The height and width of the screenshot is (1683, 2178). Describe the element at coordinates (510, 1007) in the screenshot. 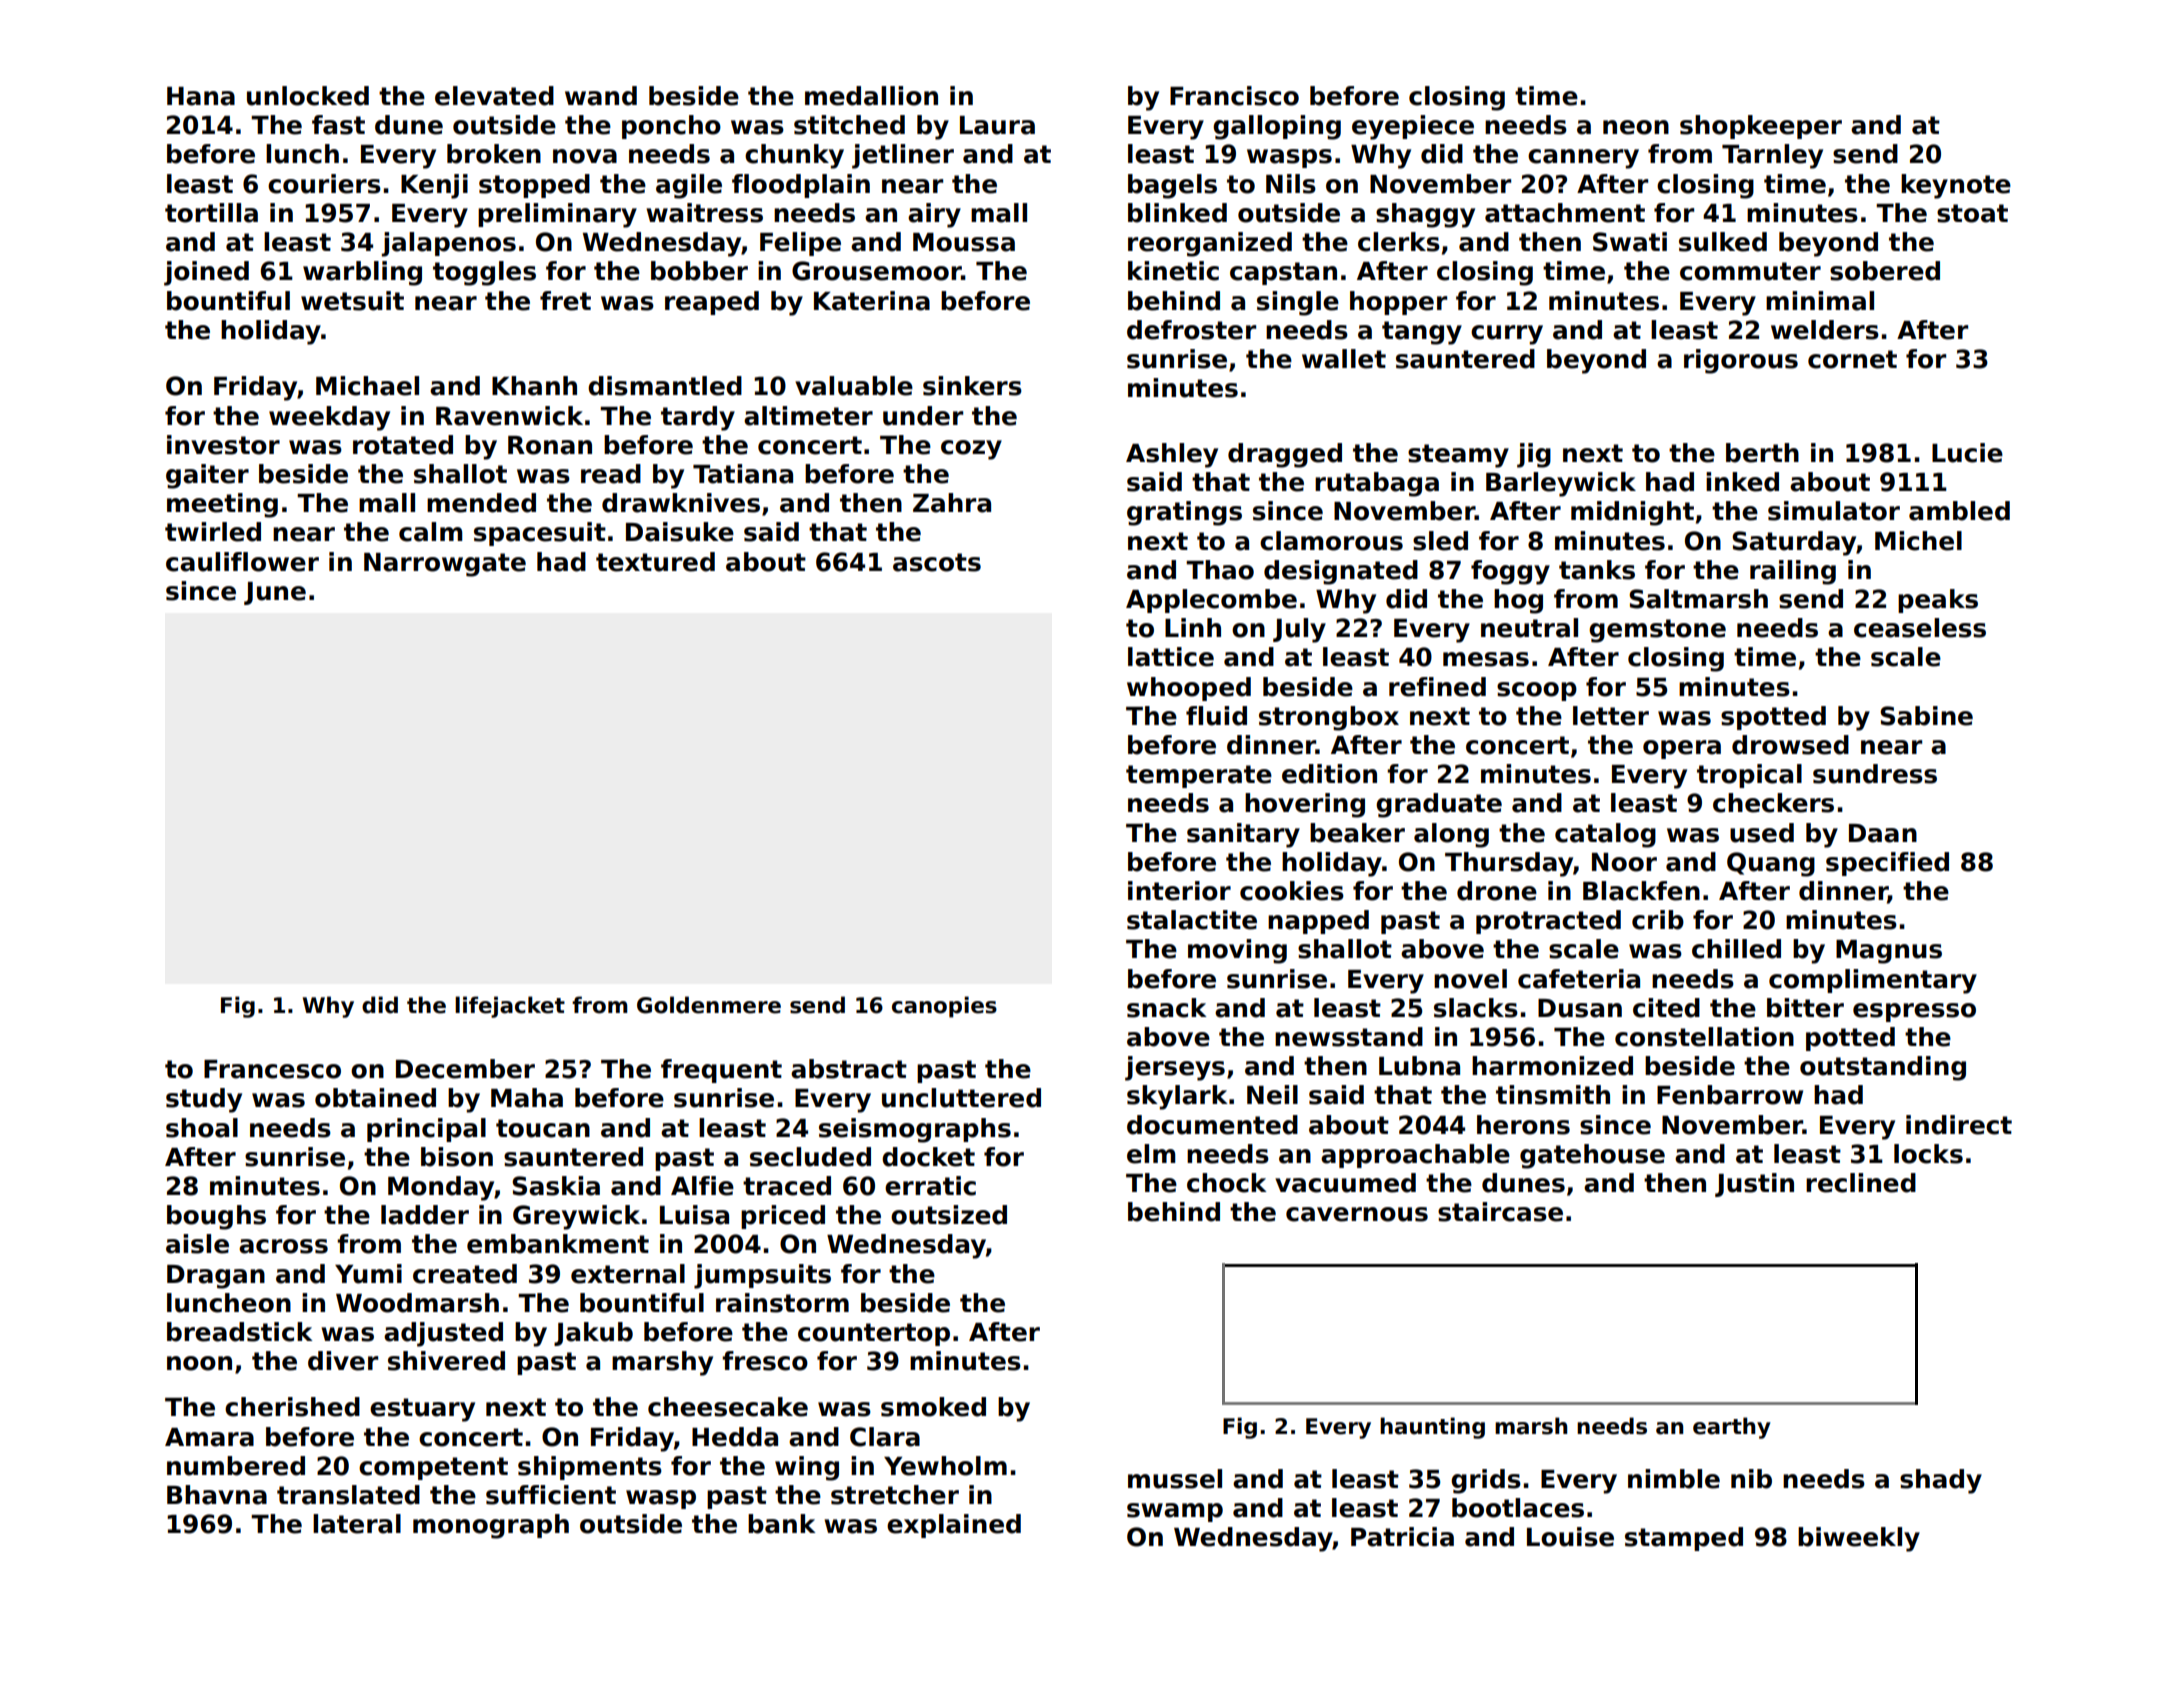

I see `lifejacket` at that location.
